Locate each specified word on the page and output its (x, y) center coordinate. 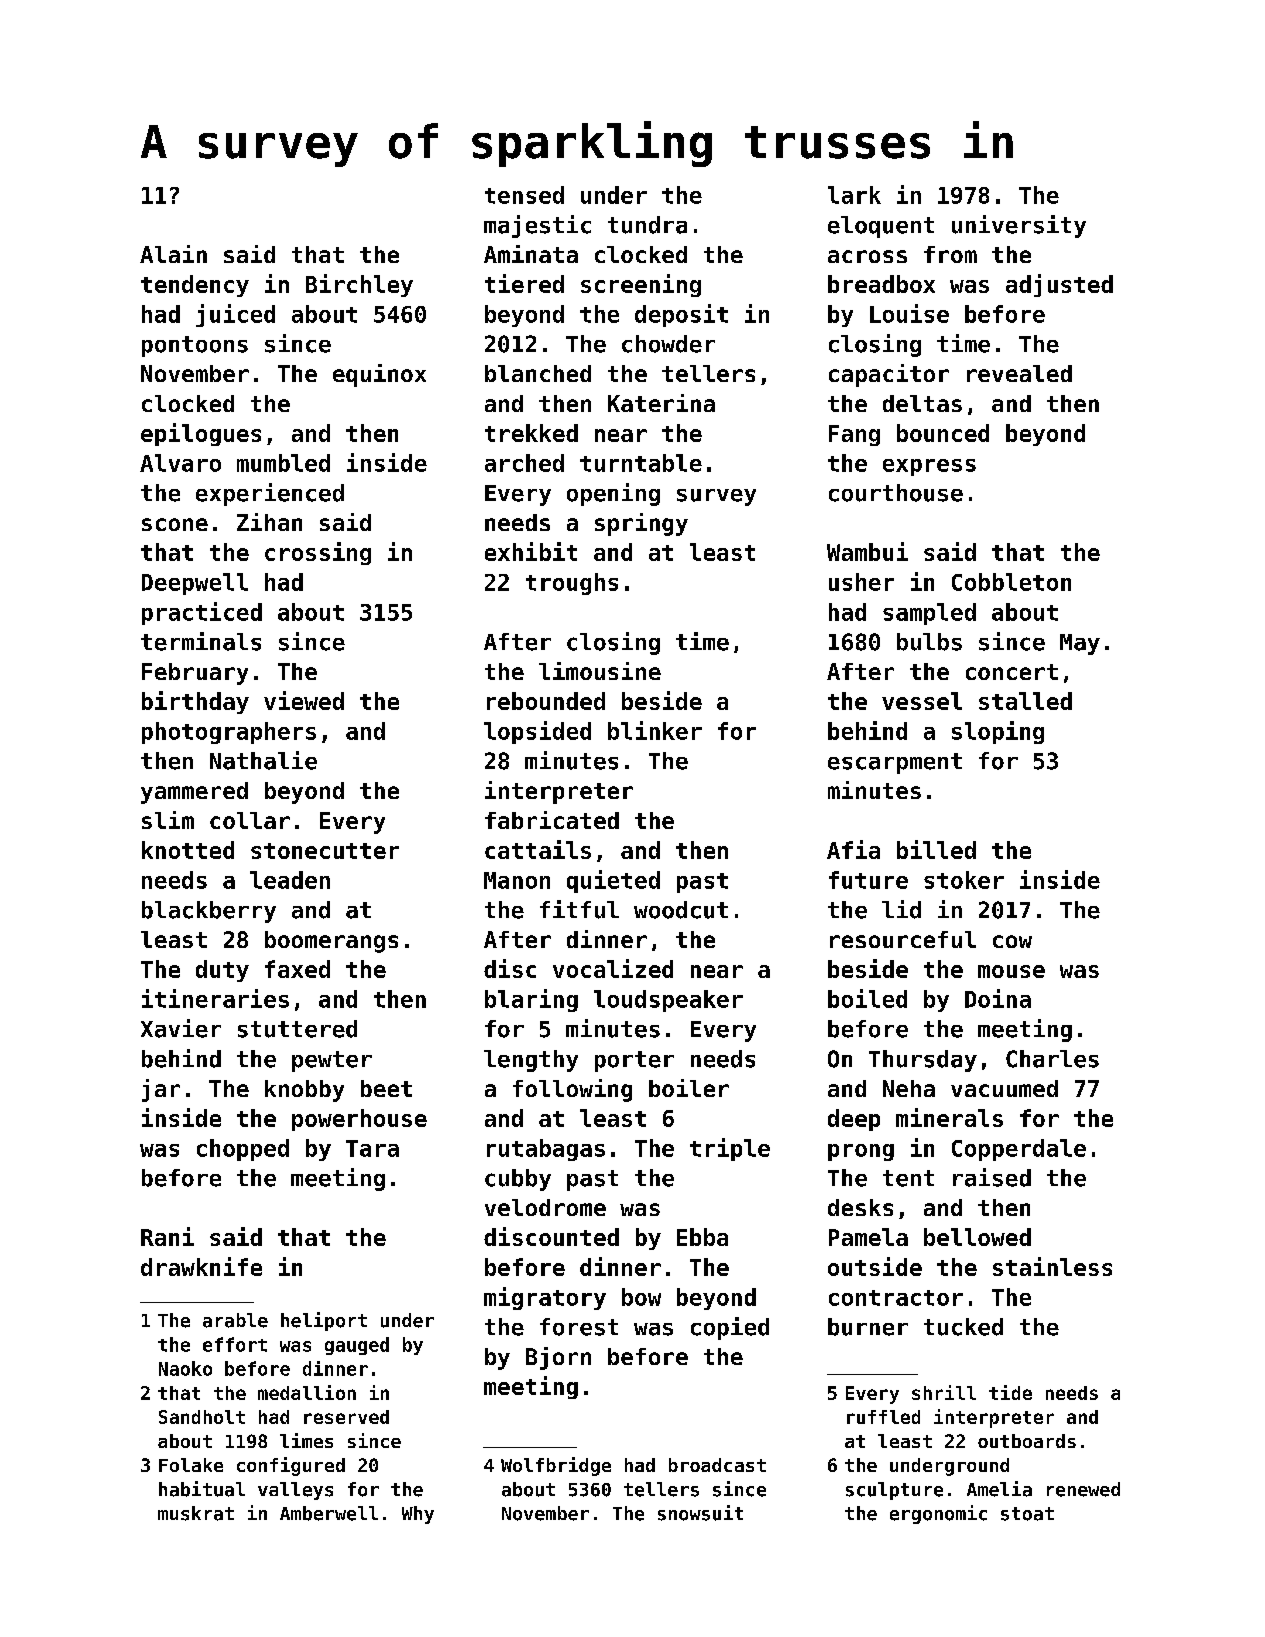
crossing (318, 553)
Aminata (531, 254)
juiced (235, 315)
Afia (853, 849)
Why (418, 1515)
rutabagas (546, 1150)
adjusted (1059, 285)
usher (861, 582)
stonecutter (325, 851)
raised (992, 1177)
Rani (167, 1236)
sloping (998, 732)
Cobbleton (1011, 582)
